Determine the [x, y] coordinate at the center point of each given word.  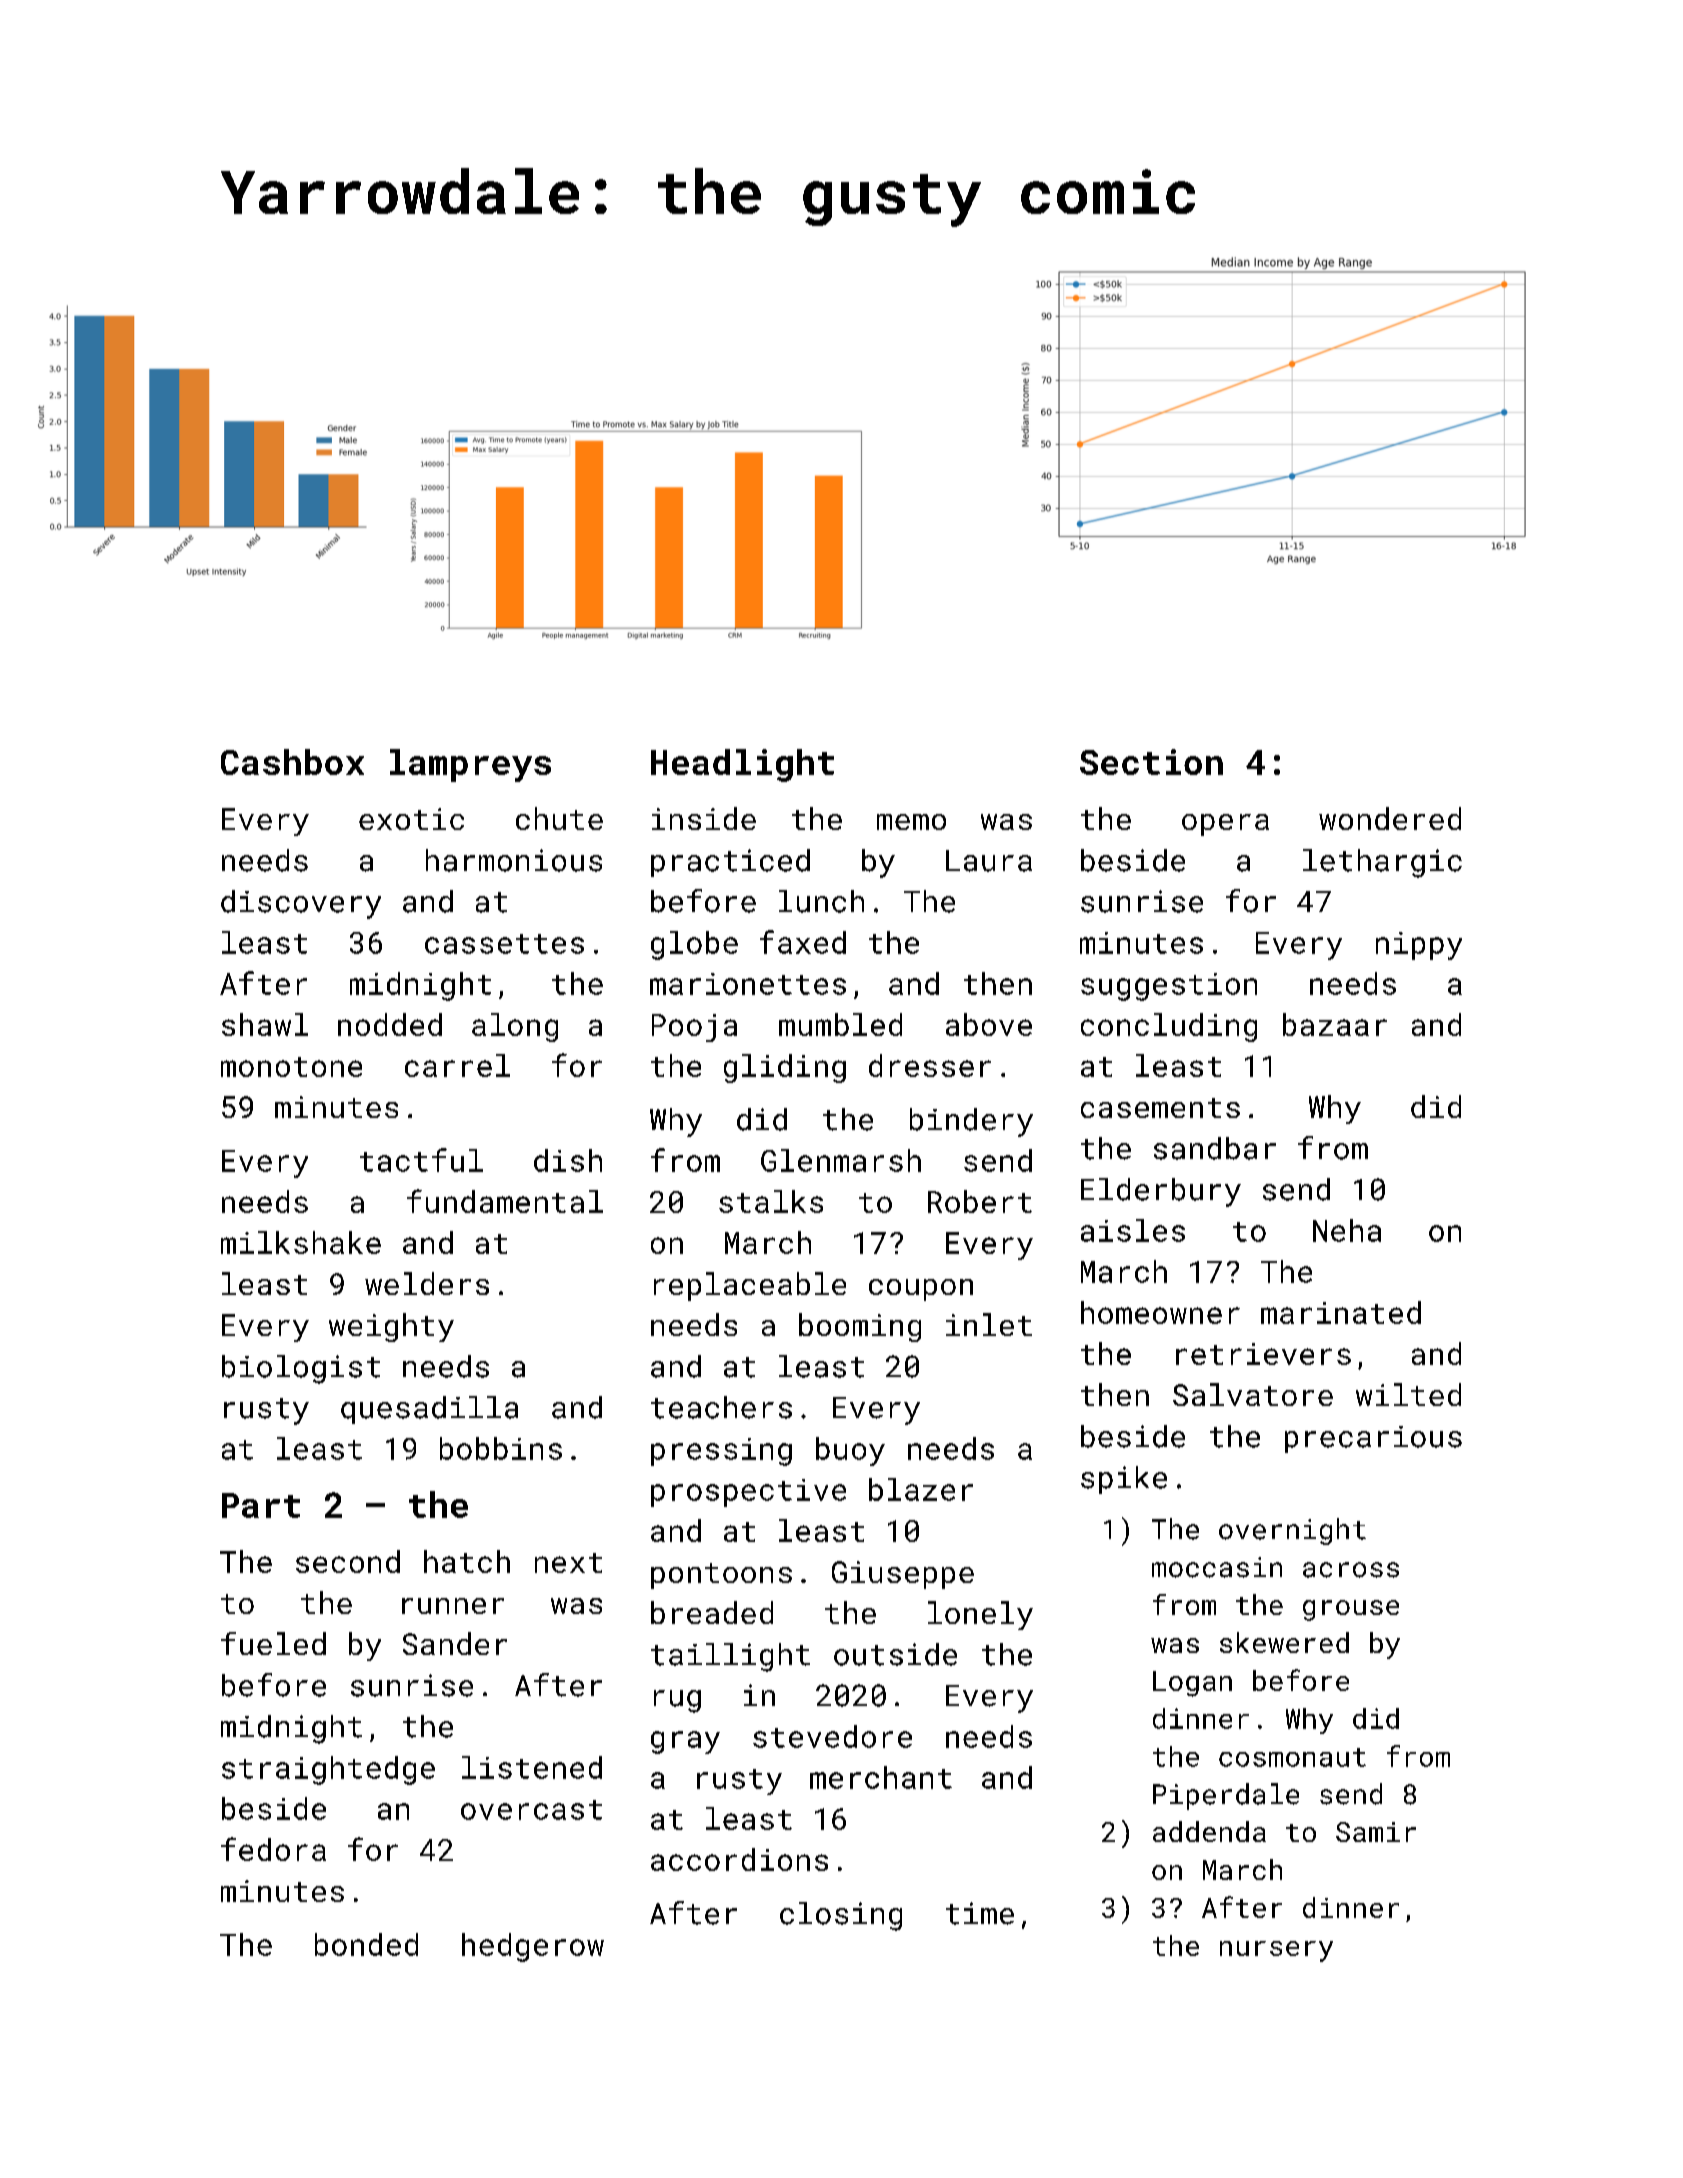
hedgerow [533, 1947]
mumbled [840, 1024]
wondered [1390, 818]
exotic [411, 819]
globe [694, 945]
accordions [739, 1859]
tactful [421, 1160]
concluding [1169, 1027]
